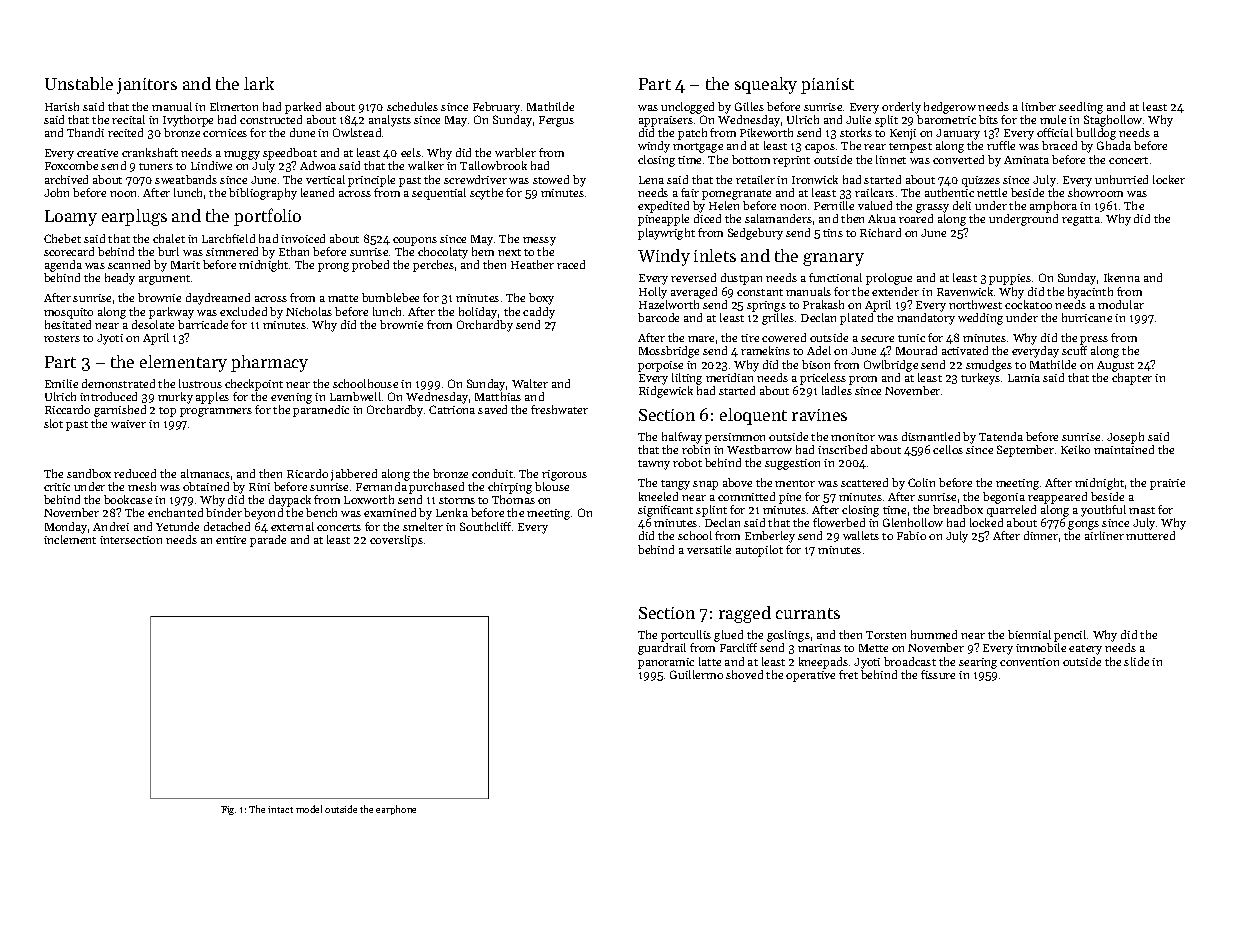 This image has height=952, width=1233. I want to click on pencil, so click(1070, 636).
